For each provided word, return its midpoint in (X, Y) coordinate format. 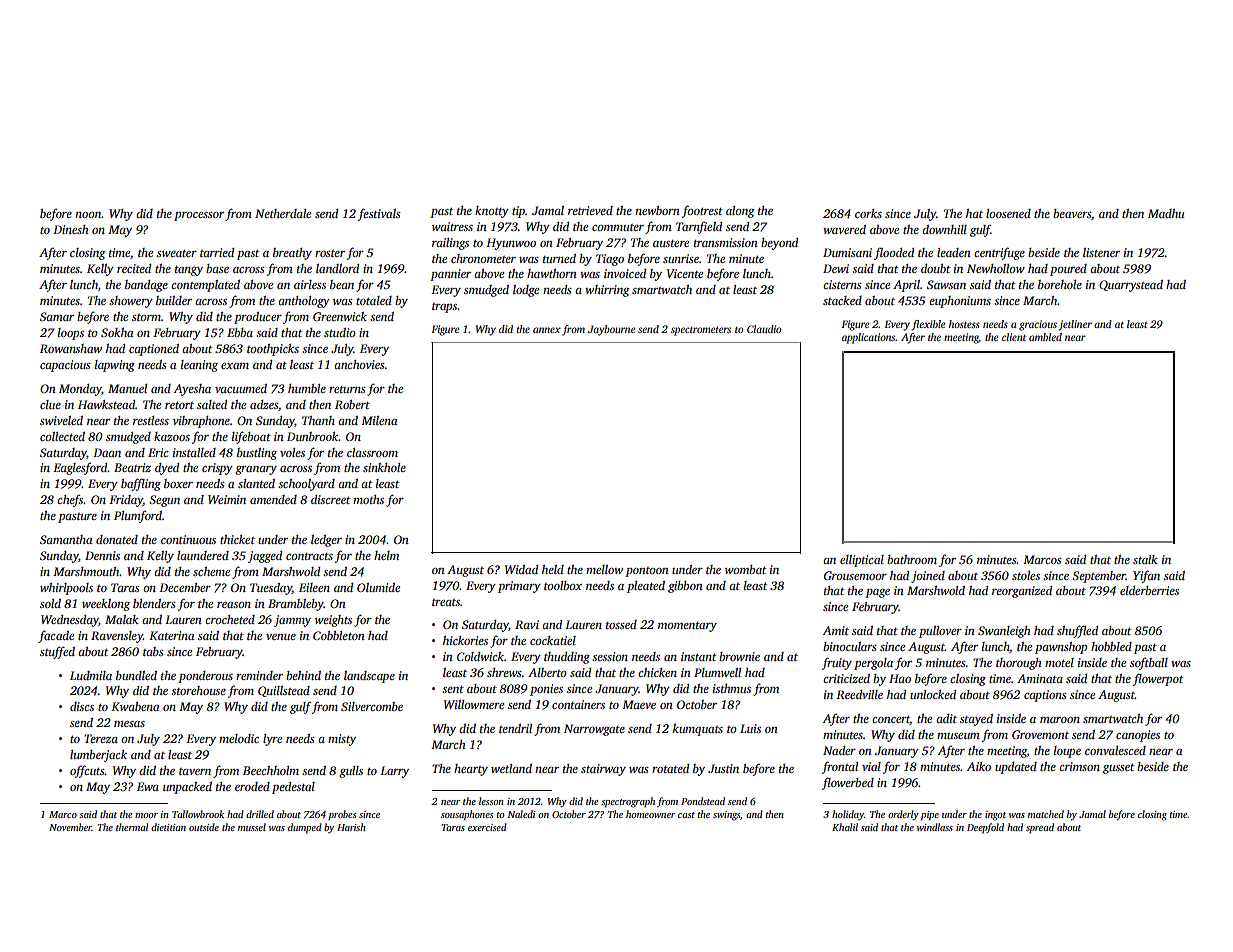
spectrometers (701, 331)
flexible (928, 325)
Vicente (685, 273)
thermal (132, 827)
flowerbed (848, 783)
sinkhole (384, 467)
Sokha (117, 332)
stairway (603, 770)
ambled (1045, 337)
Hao (900, 678)
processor (199, 216)
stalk (1145, 559)
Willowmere (474, 704)
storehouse (198, 690)
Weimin (227, 499)
